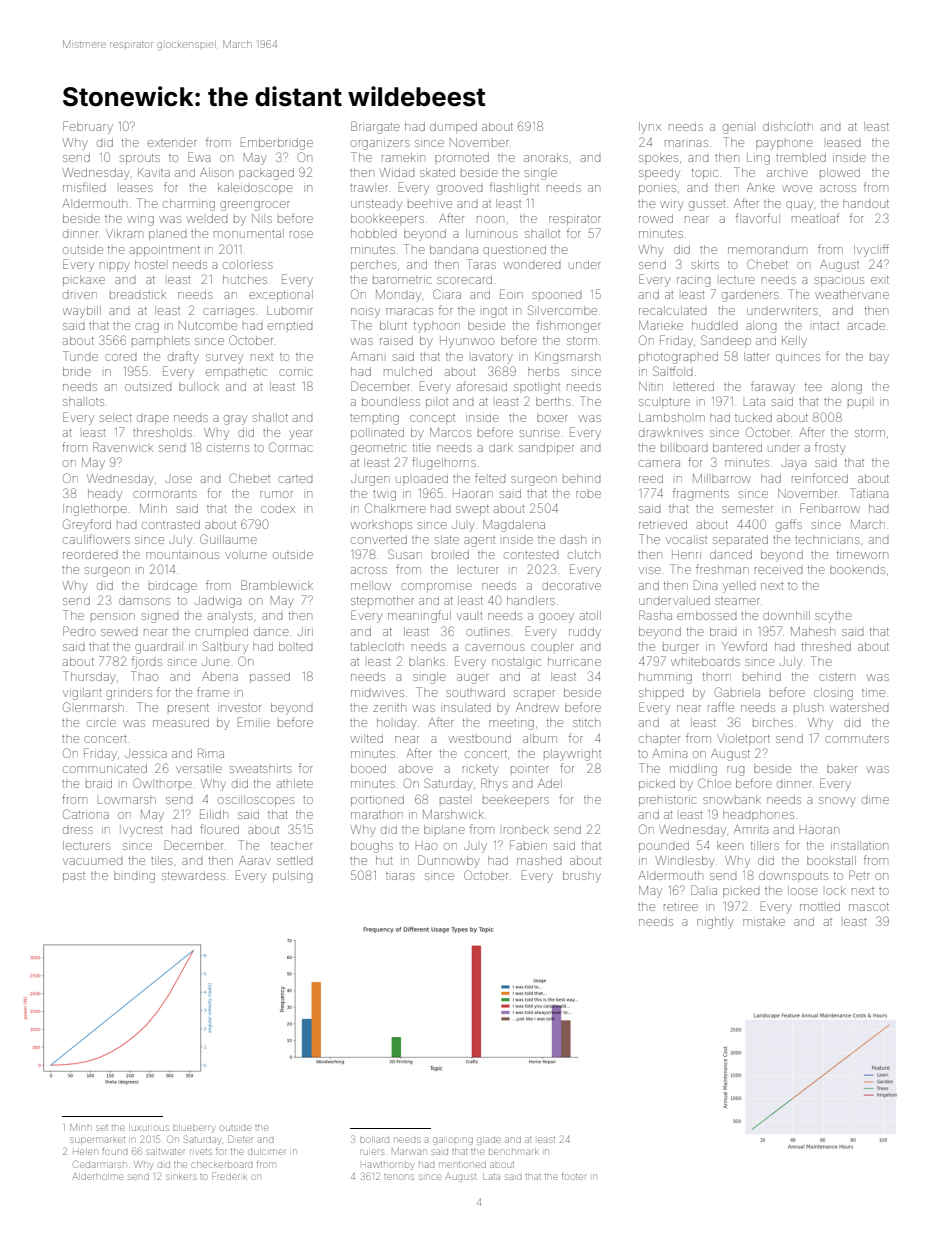 This screenshot has width=952, height=1233. Describe the element at coordinates (181, 1177) in the screenshot. I see `sinkers` at that location.
